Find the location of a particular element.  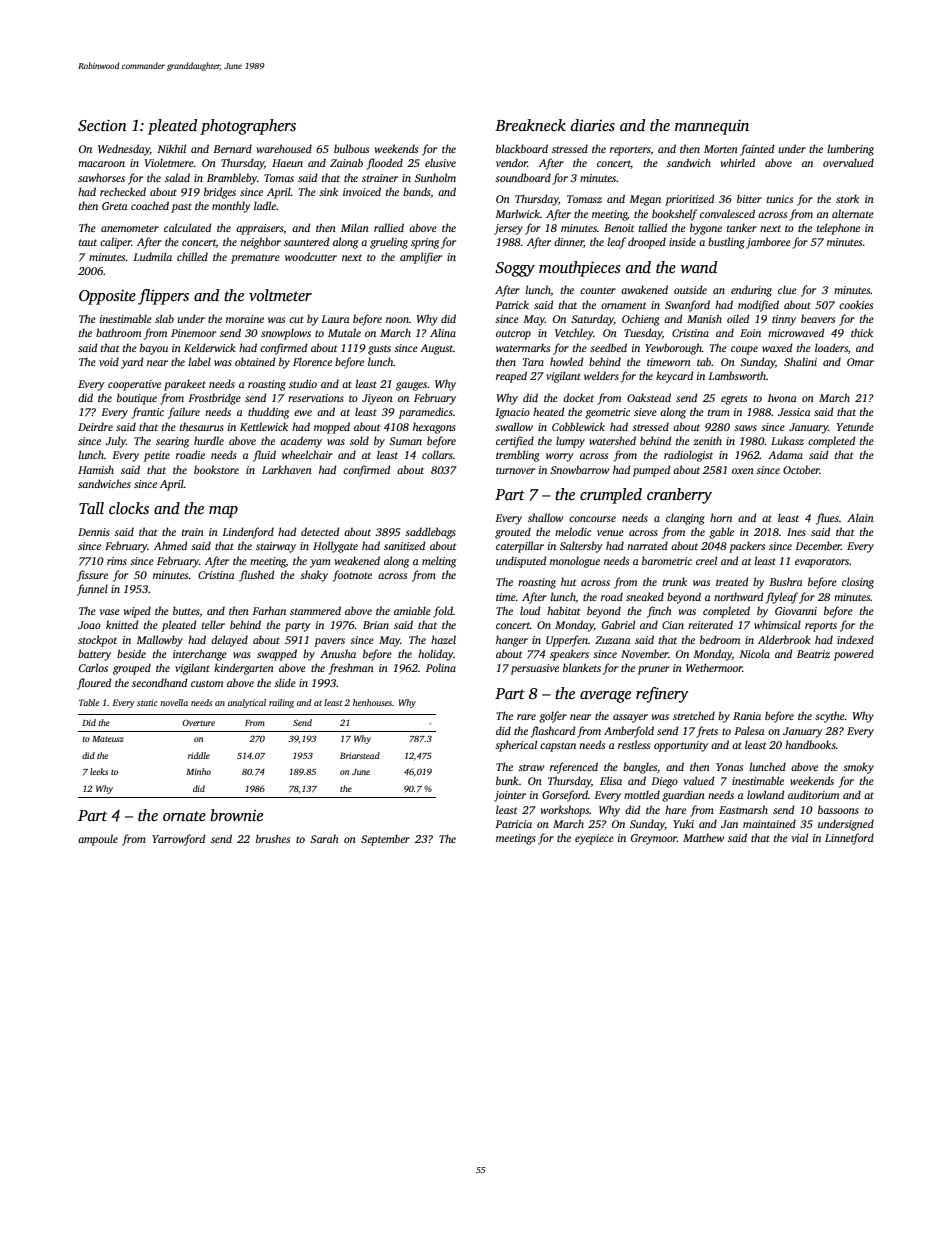

Matthew is located at coordinates (704, 837).
